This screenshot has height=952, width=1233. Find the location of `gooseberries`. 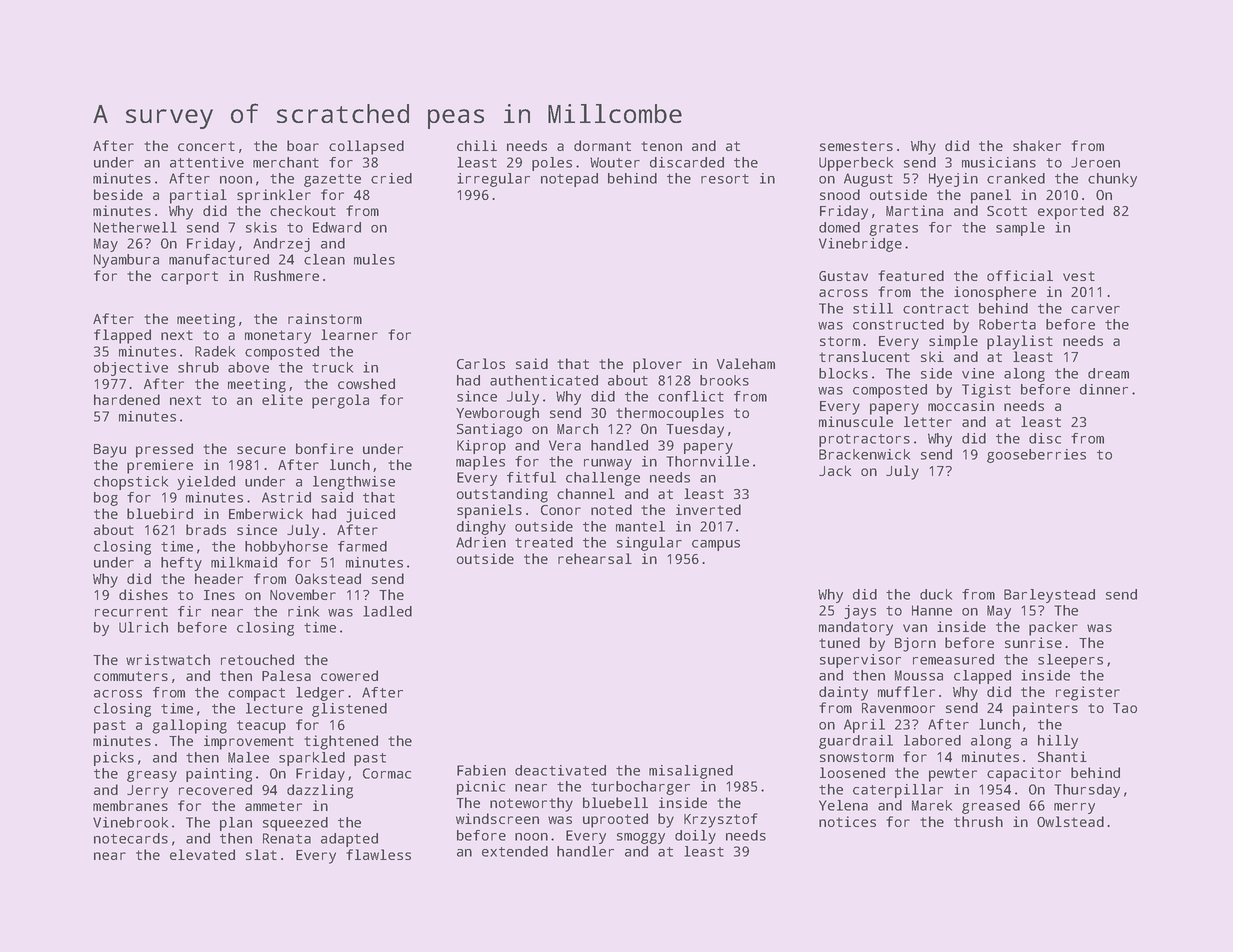

gooseberries is located at coordinates (1036, 456).
